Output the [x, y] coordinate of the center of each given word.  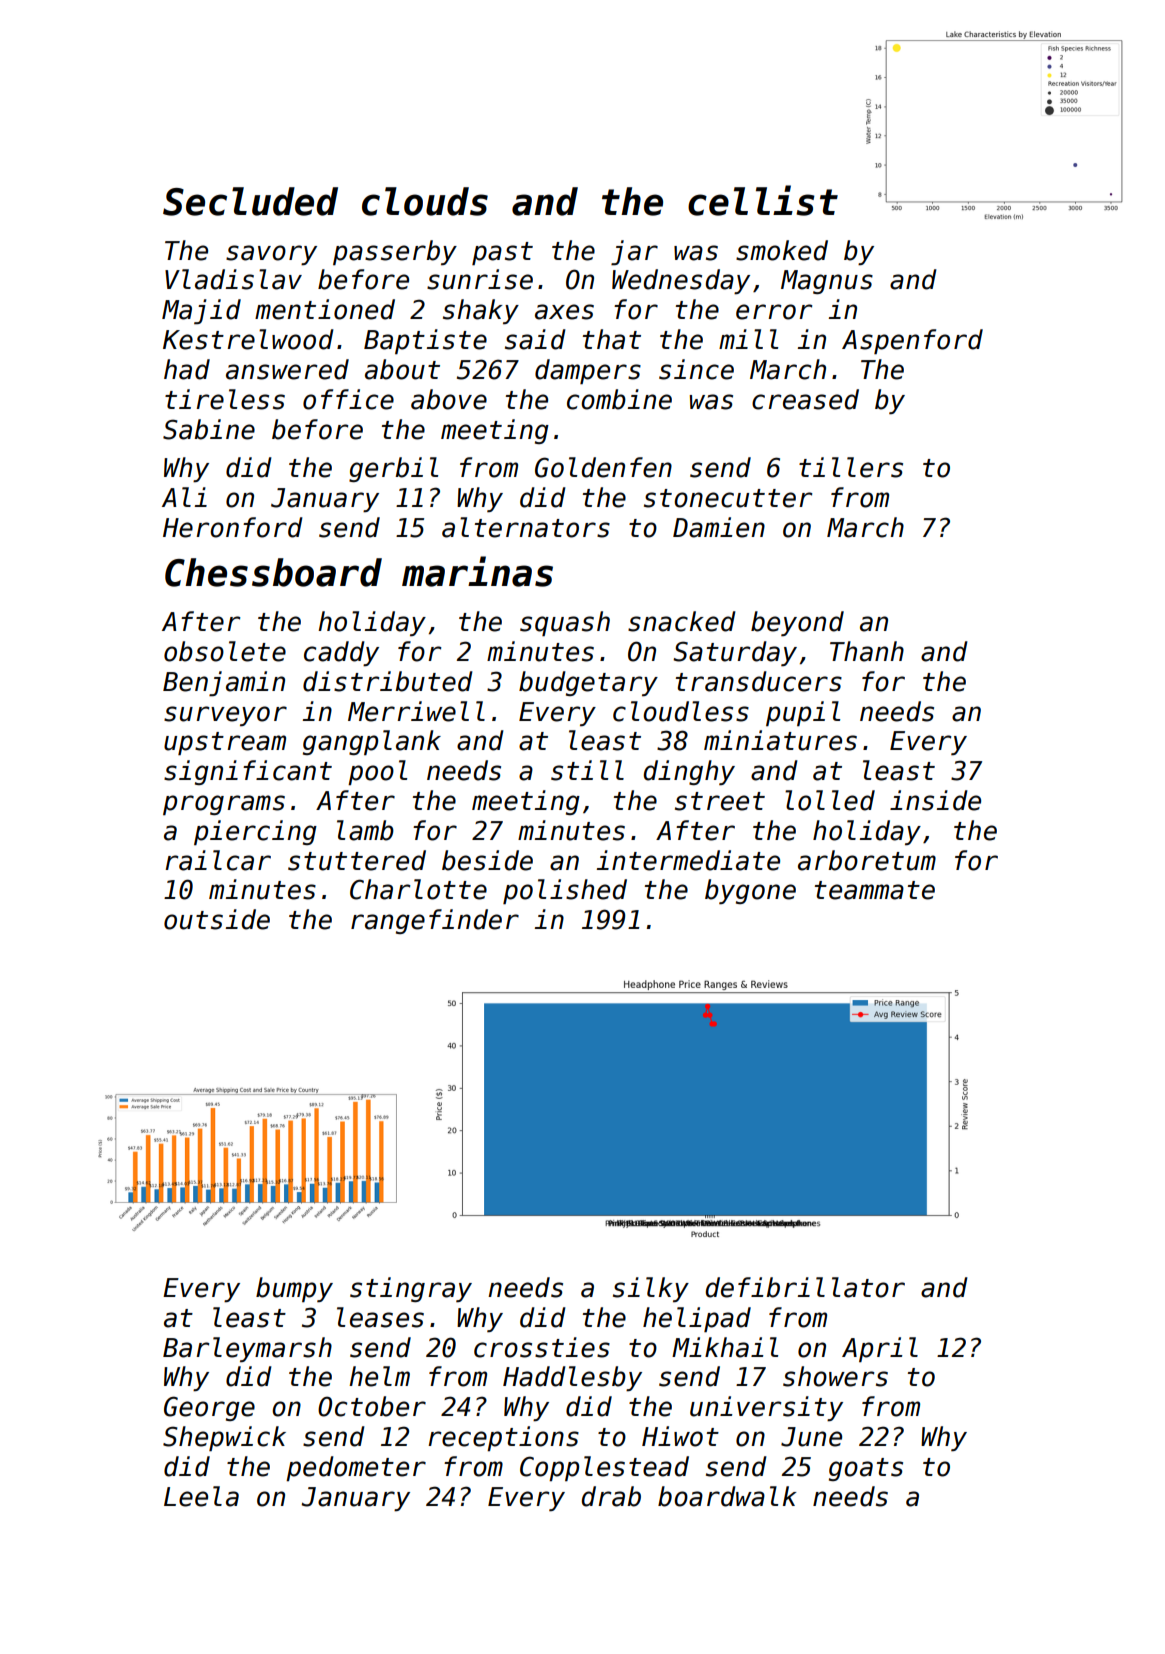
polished [565, 891]
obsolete [225, 651]
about [402, 369]
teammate [875, 890]
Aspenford [912, 341]
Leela [201, 1496]
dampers [588, 371]
